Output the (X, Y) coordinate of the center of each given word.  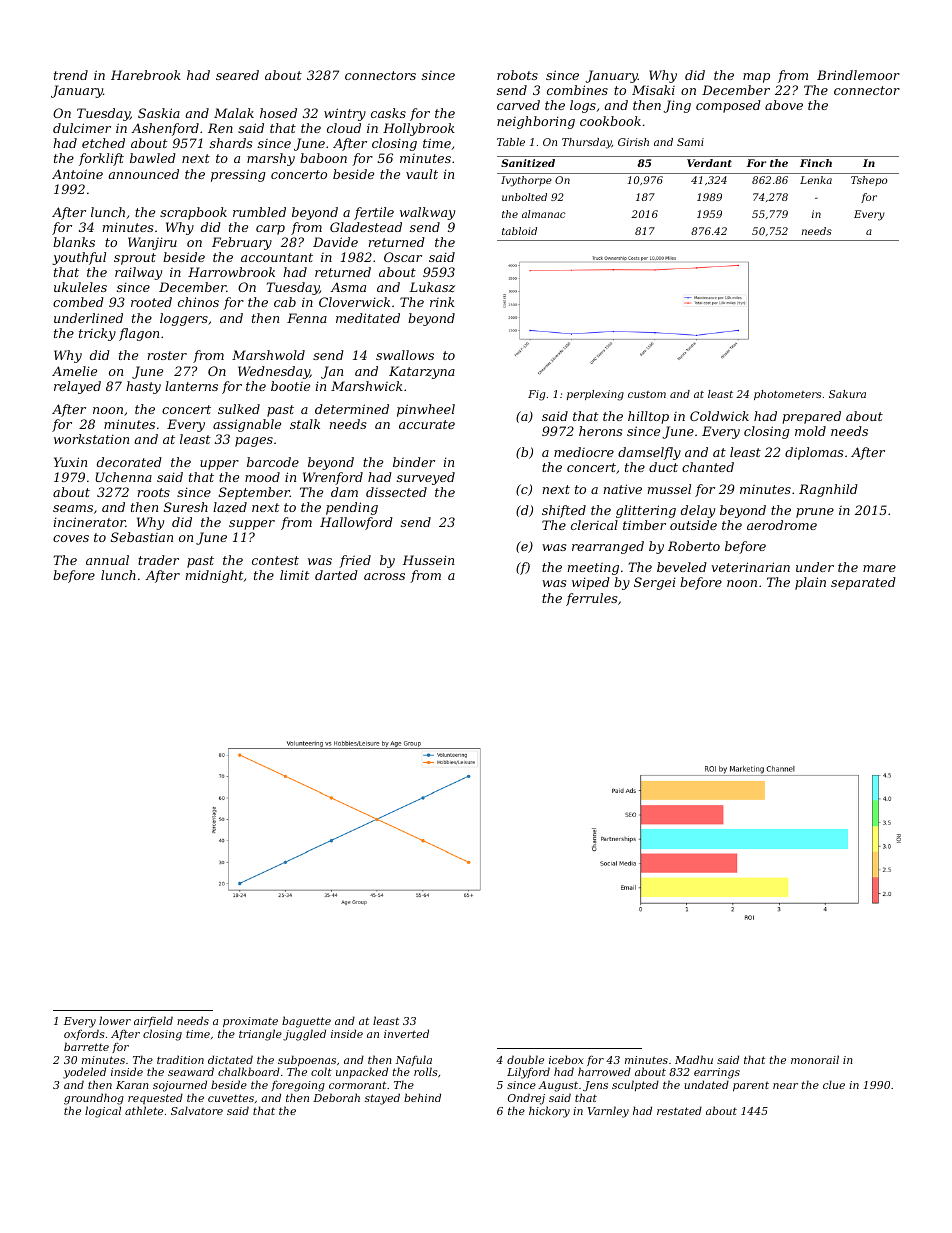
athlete (144, 1110)
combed (78, 302)
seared (237, 75)
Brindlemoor (858, 75)
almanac (544, 214)
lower (115, 1020)
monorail (815, 1059)
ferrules (591, 599)
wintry (345, 114)
